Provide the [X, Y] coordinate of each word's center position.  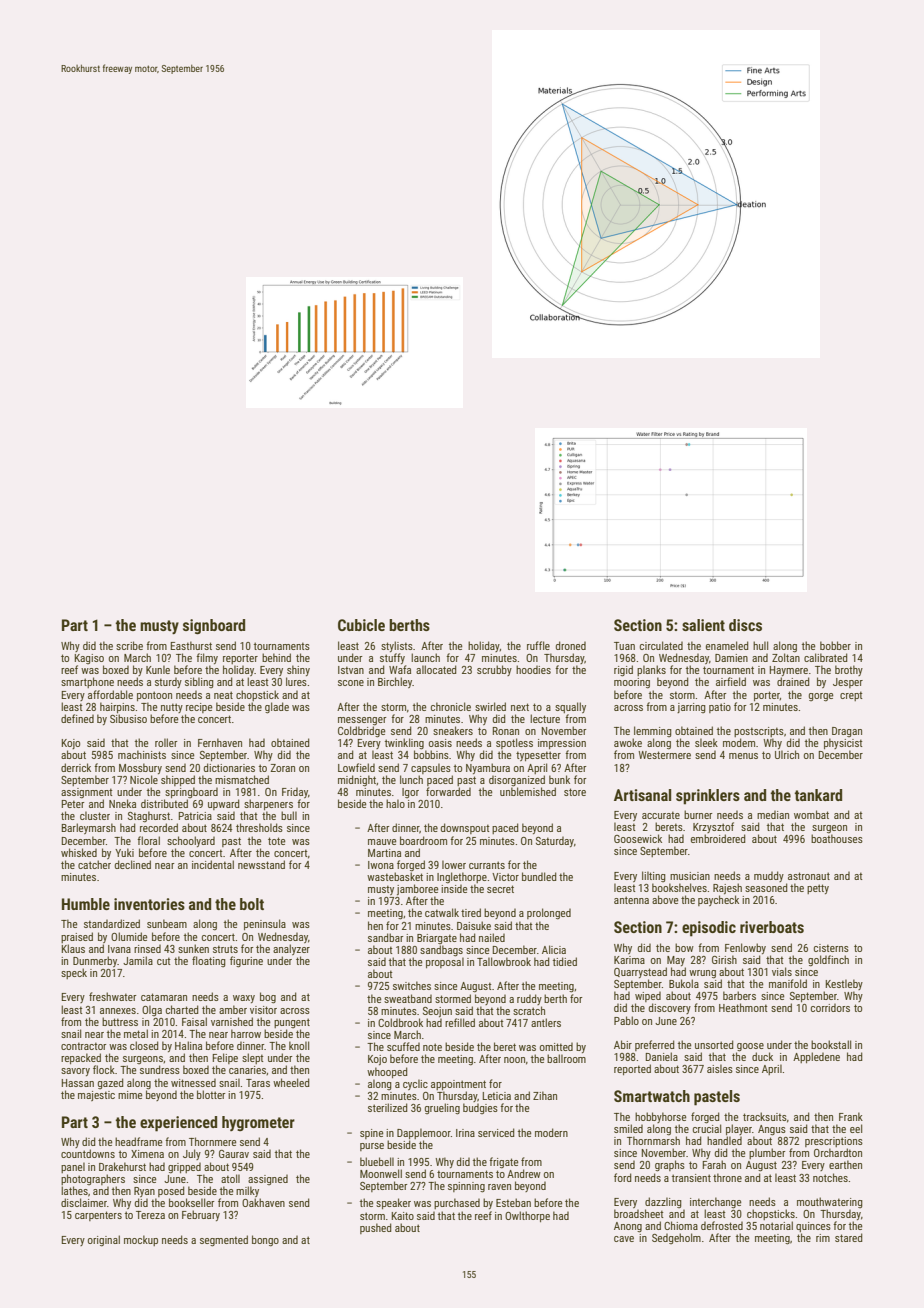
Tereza [150, 1215]
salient [703, 625]
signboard [214, 626]
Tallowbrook [504, 961]
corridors [830, 1008]
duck [762, 1056]
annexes [118, 1011]
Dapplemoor [424, 1133]
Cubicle [361, 625]
